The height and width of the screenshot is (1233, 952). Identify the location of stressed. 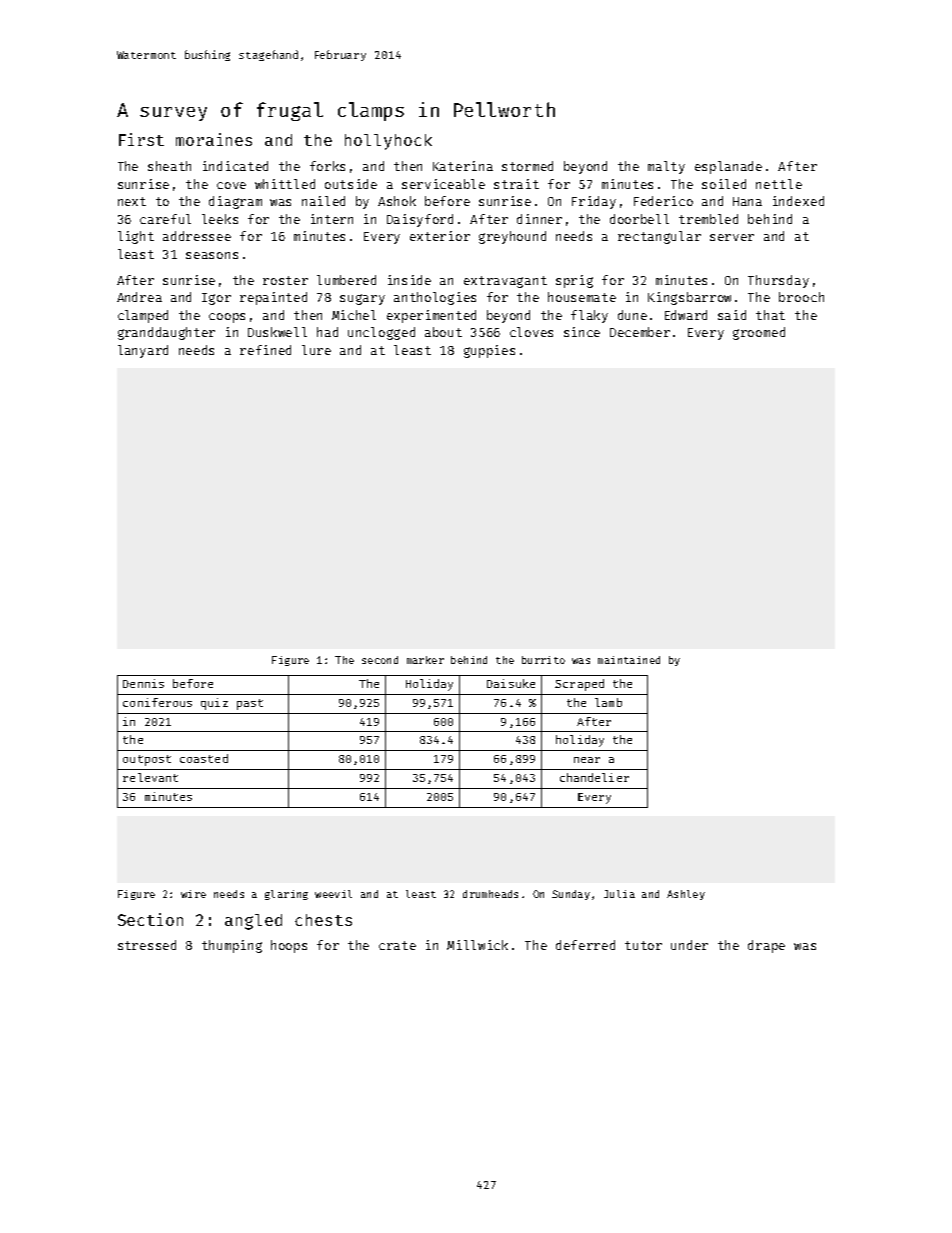
(147, 945).
